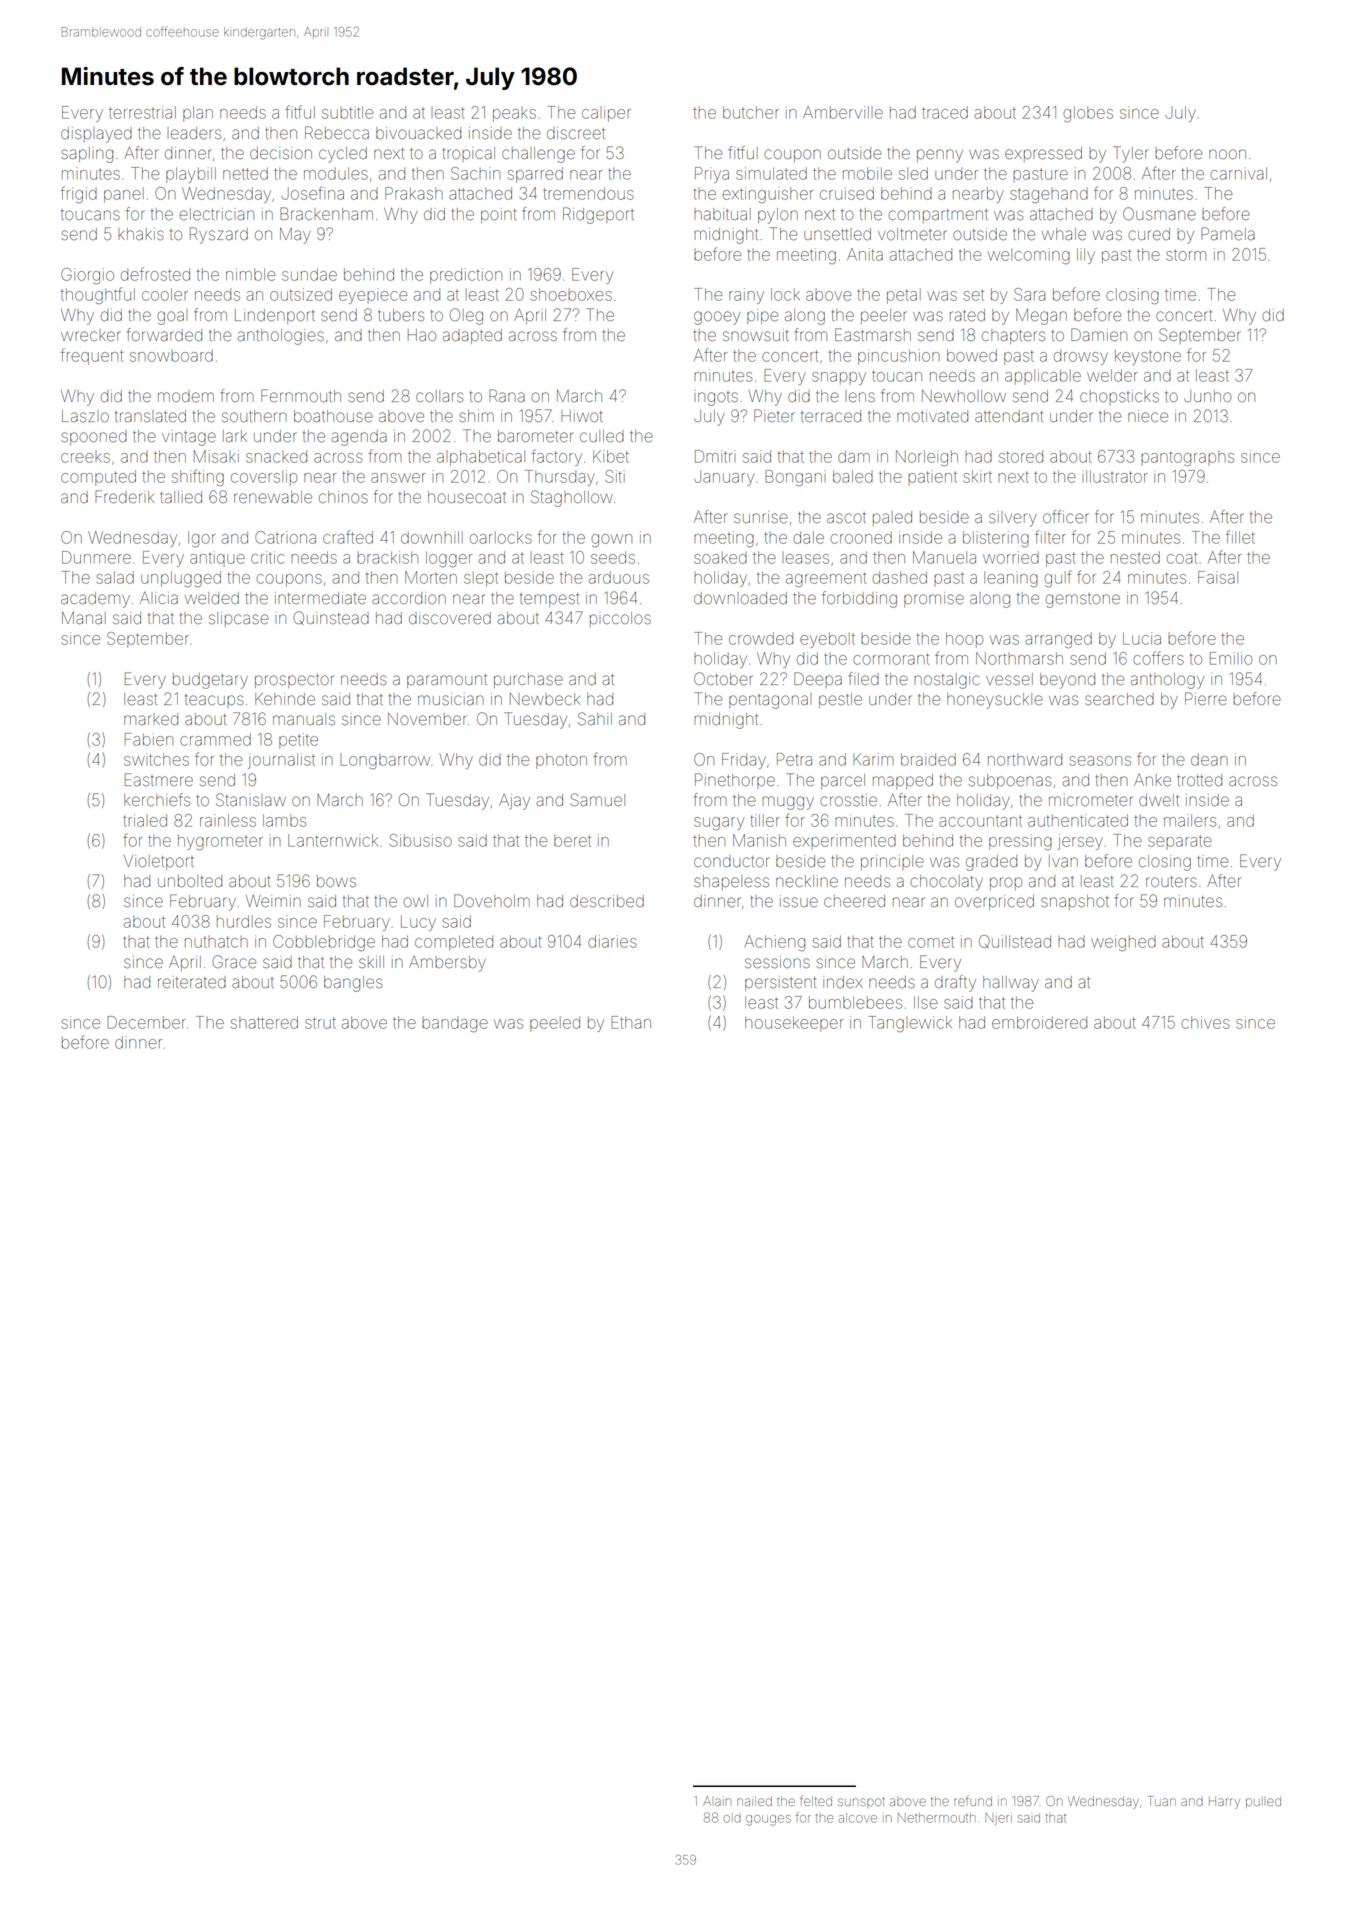 The image size is (1349, 1907). What do you see at coordinates (1205, 1022) in the page?
I see `chives` at bounding box center [1205, 1022].
